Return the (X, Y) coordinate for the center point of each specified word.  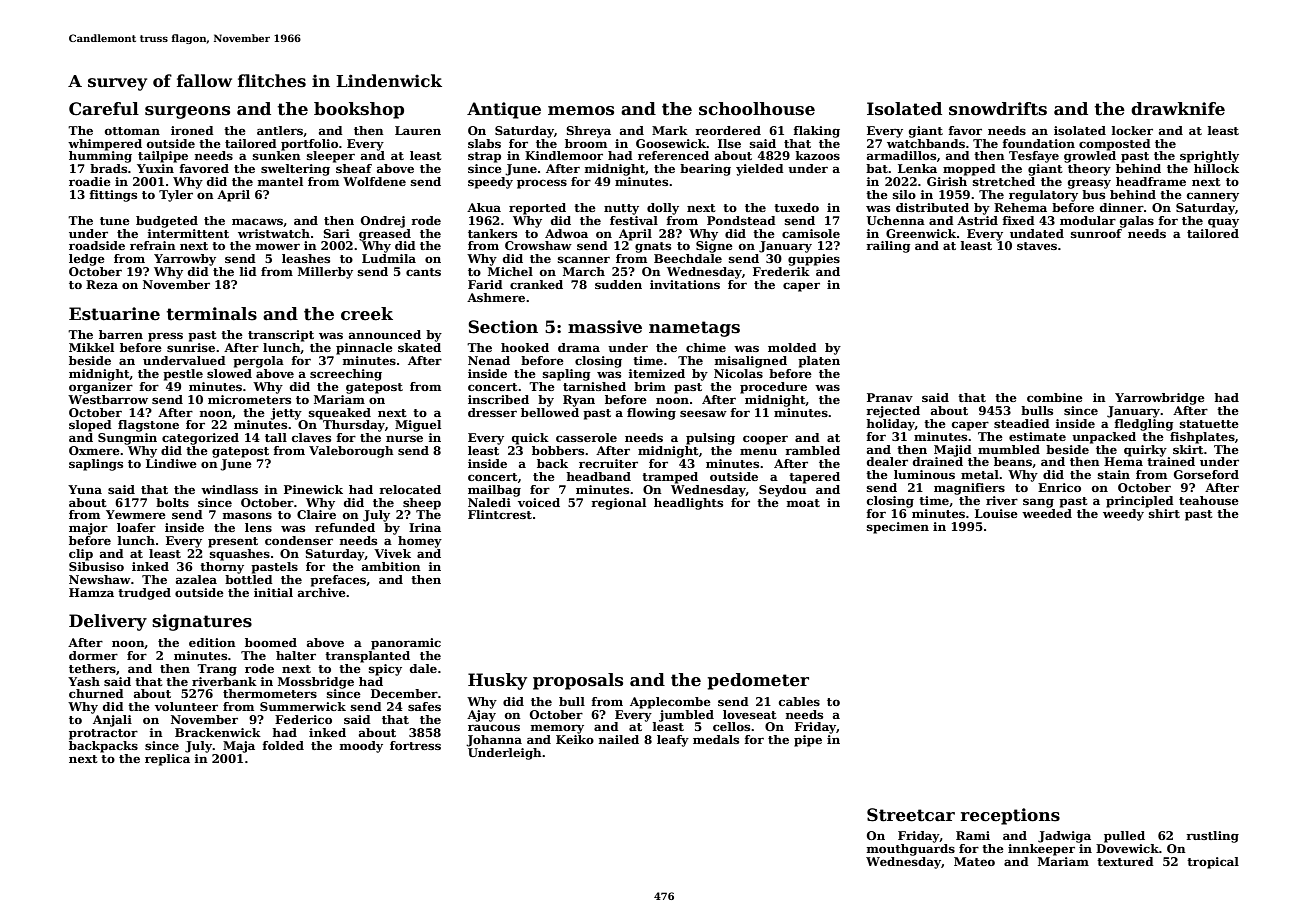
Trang (217, 670)
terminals (212, 314)
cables (799, 701)
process (542, 184)
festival (634, 220)
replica (167, 760)
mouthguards (911, 850)
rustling (1213, 837)
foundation (1039, 143)
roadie (90, 181)
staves (1037, 246)
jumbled (686, 716)
